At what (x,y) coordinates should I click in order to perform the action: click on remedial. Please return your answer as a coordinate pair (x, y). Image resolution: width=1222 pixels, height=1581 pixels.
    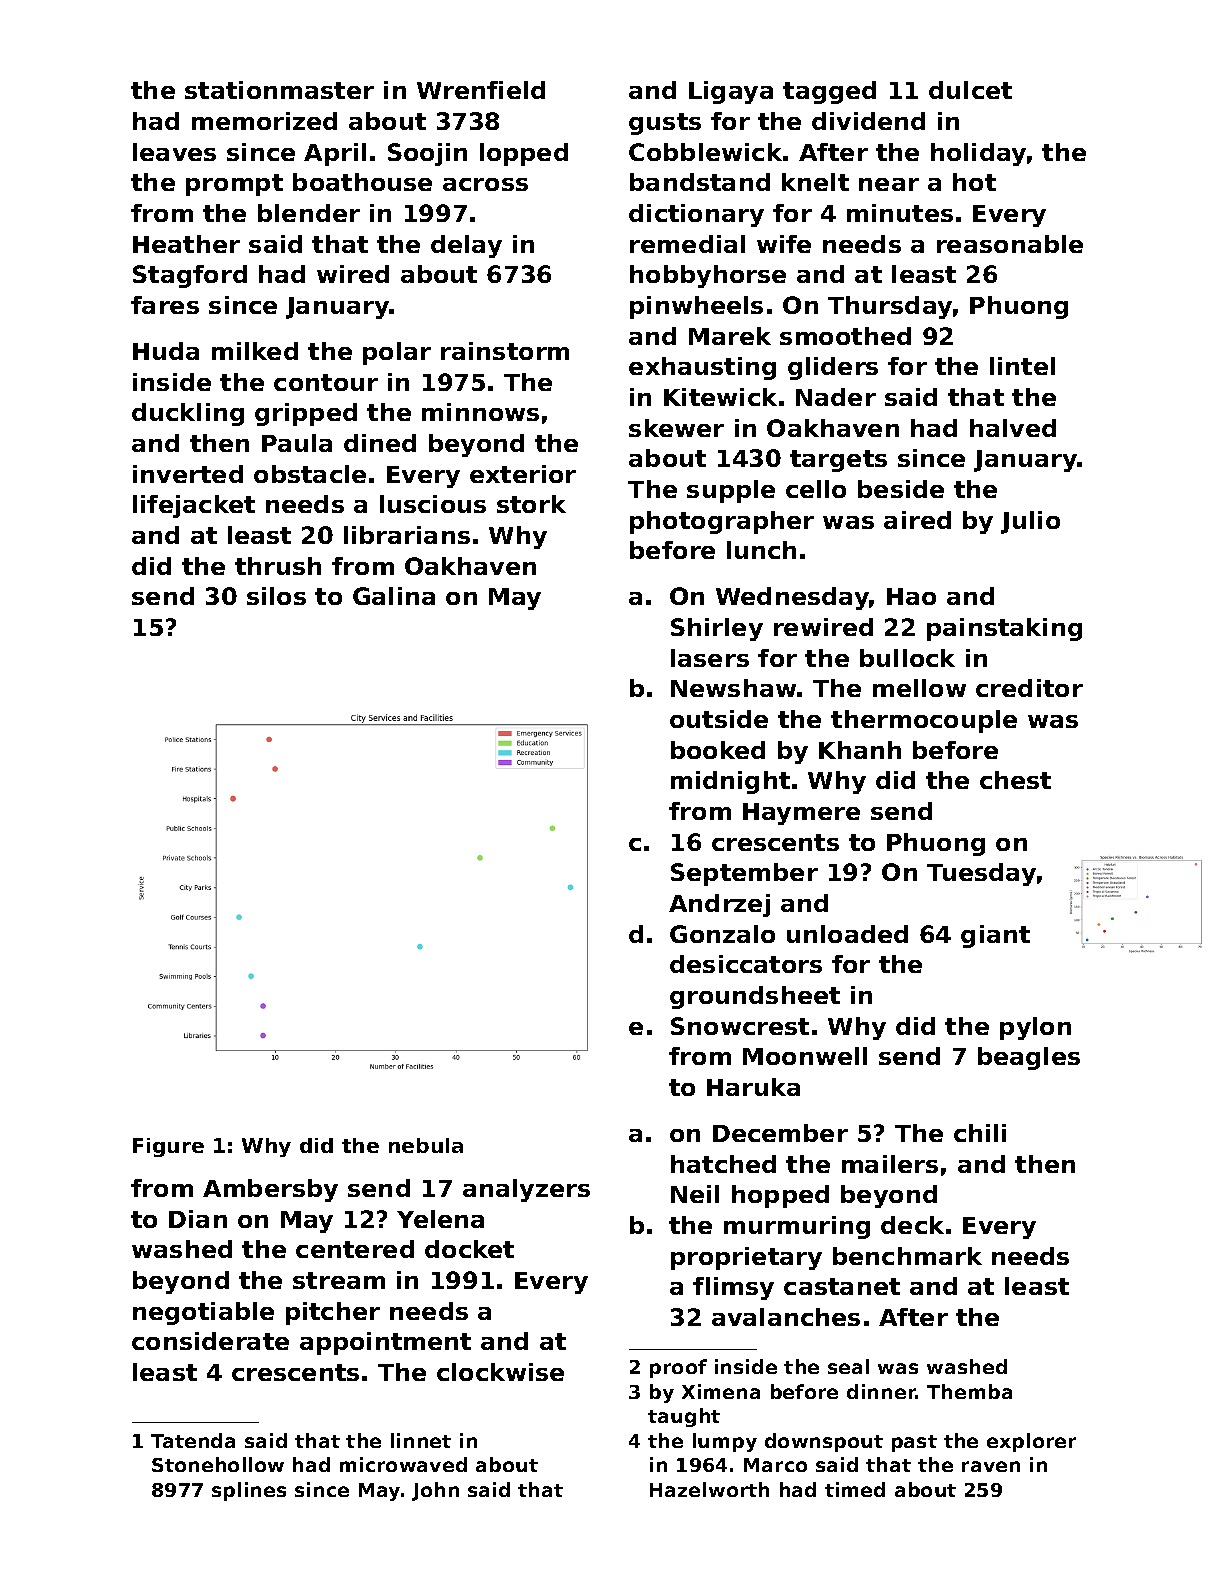
    Looking at the image, I should click on (687, 244).
